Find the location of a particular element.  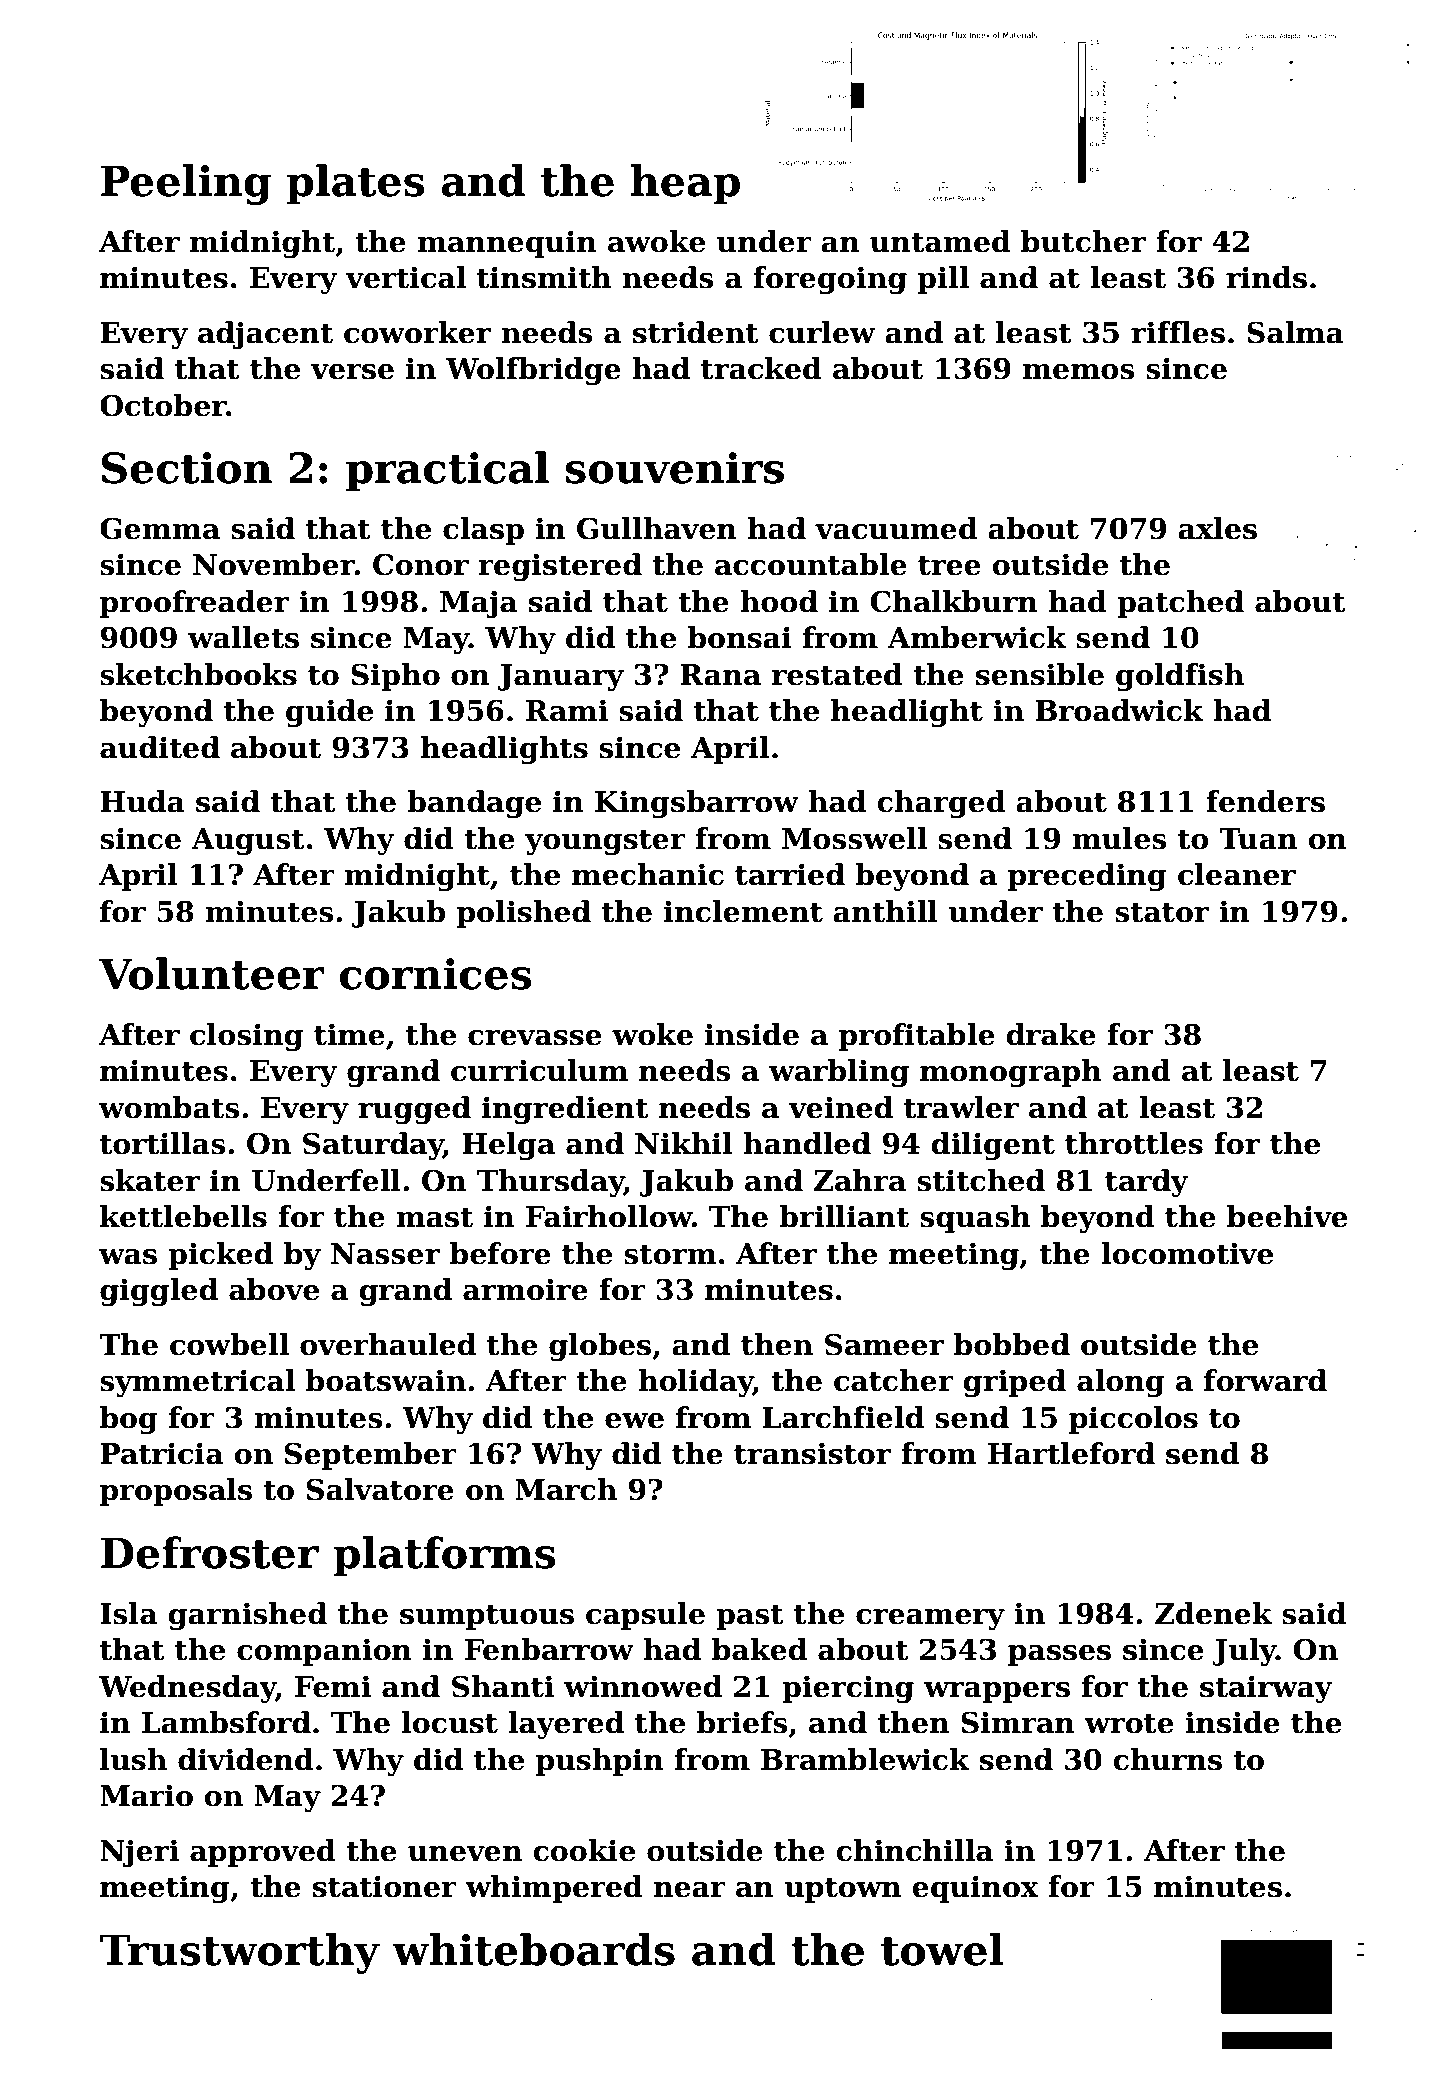

throttles is located at coordinates (1134, 1143).
